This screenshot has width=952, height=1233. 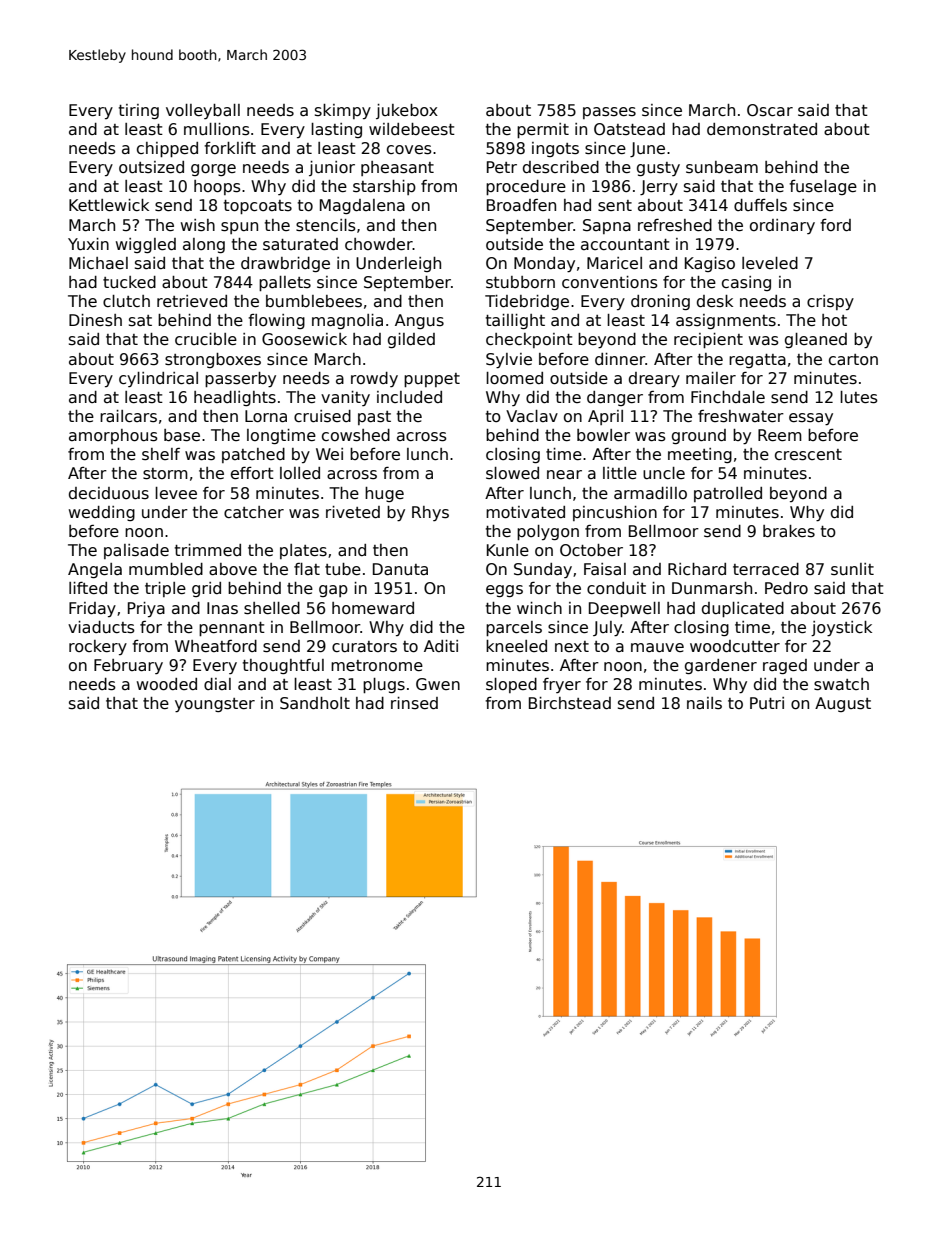 I want to click on chipped, so click(x=167, y=149).
